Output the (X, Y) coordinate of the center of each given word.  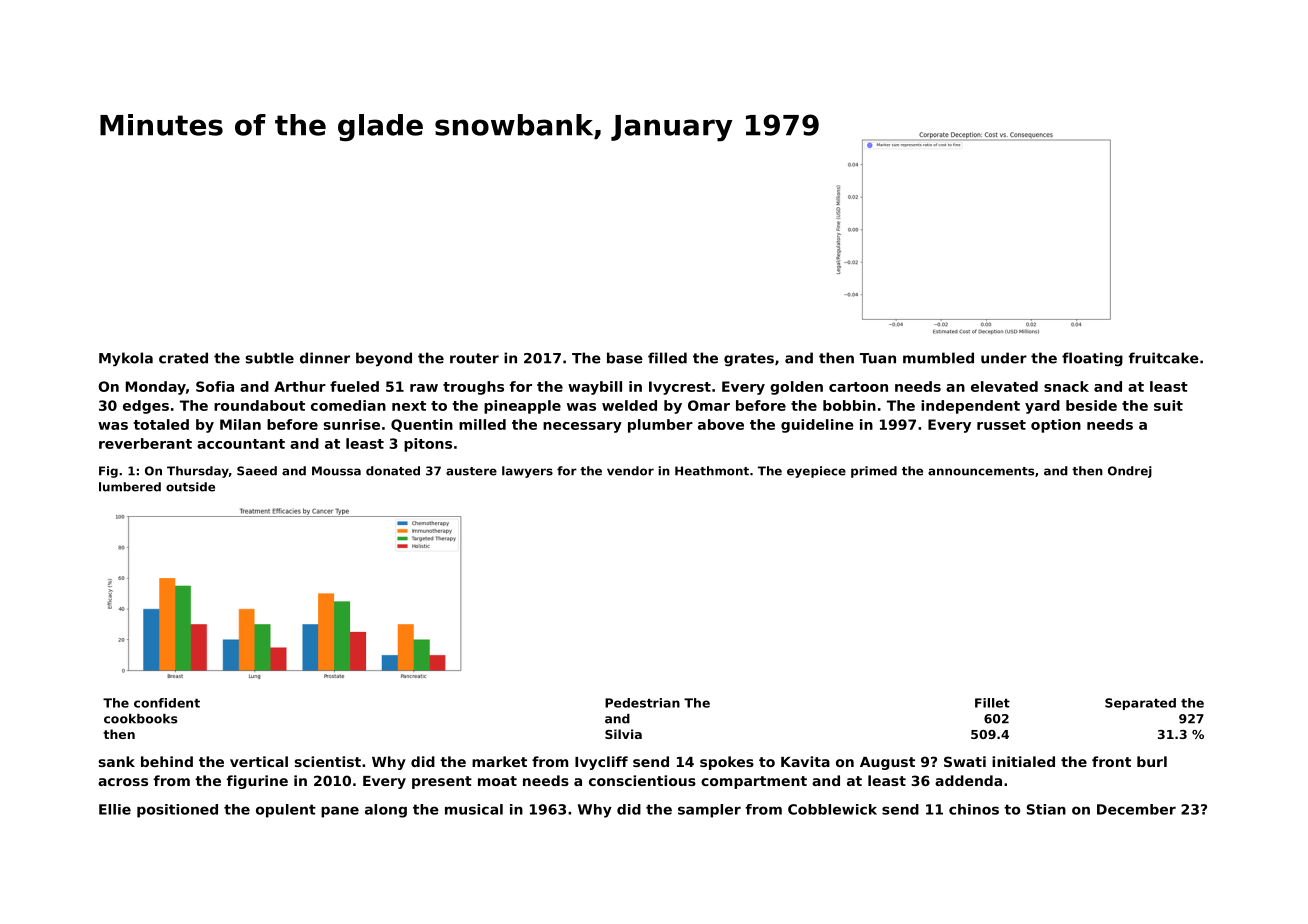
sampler (709, 811)
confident (167, 703)
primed (874, 472)
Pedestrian (642, 703)
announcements (981, 471)
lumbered (130, 487)
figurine (257, 782)
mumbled (938, 358)
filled (667, 358)
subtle (270, 358)
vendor (630, 471)
